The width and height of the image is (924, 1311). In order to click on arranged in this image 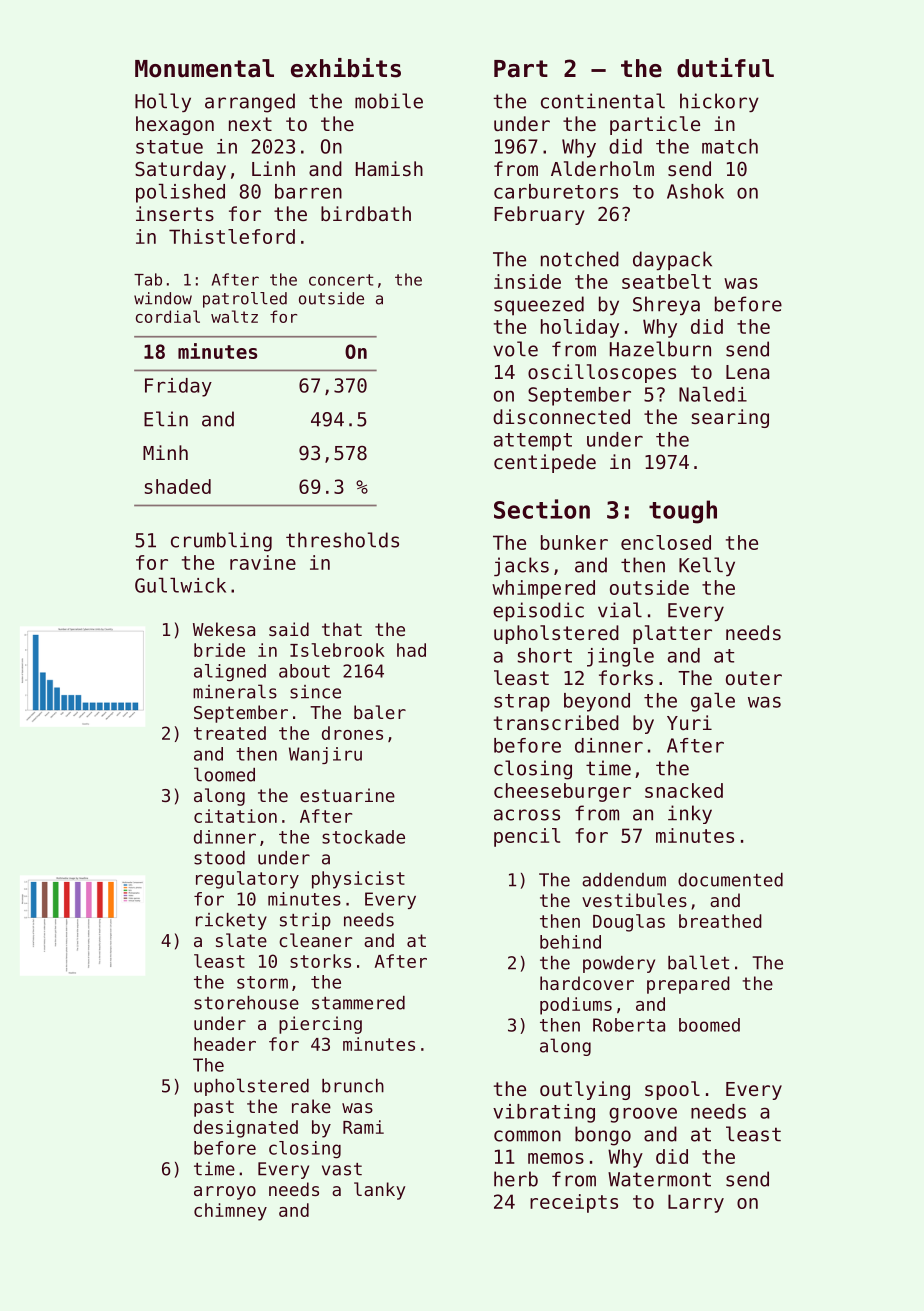, I will do `click(250, 103)`.
